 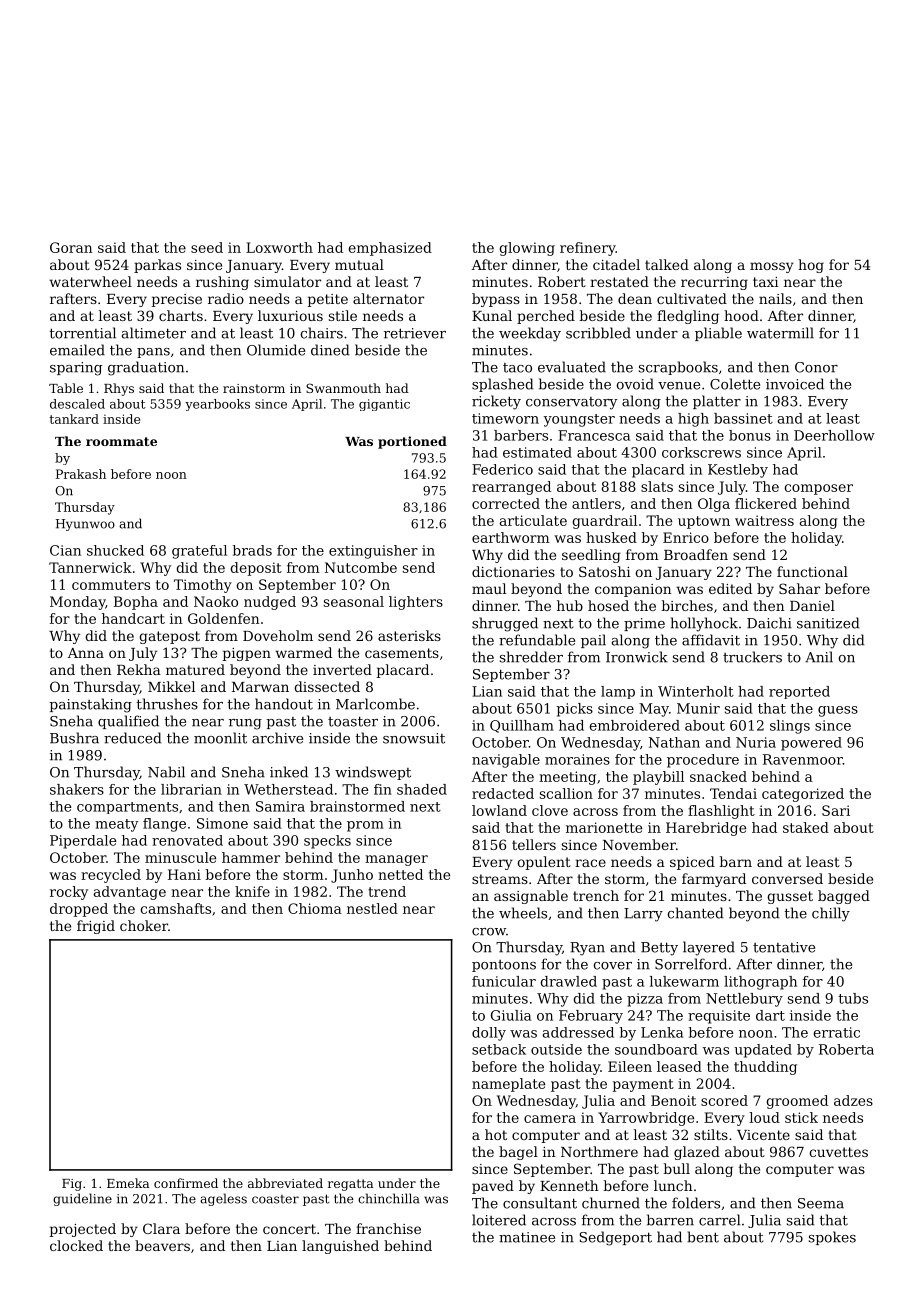 What do you see at coordinates (372, 908) in the screenshot?
I see `nestled` at bounding box center [372, 908].
